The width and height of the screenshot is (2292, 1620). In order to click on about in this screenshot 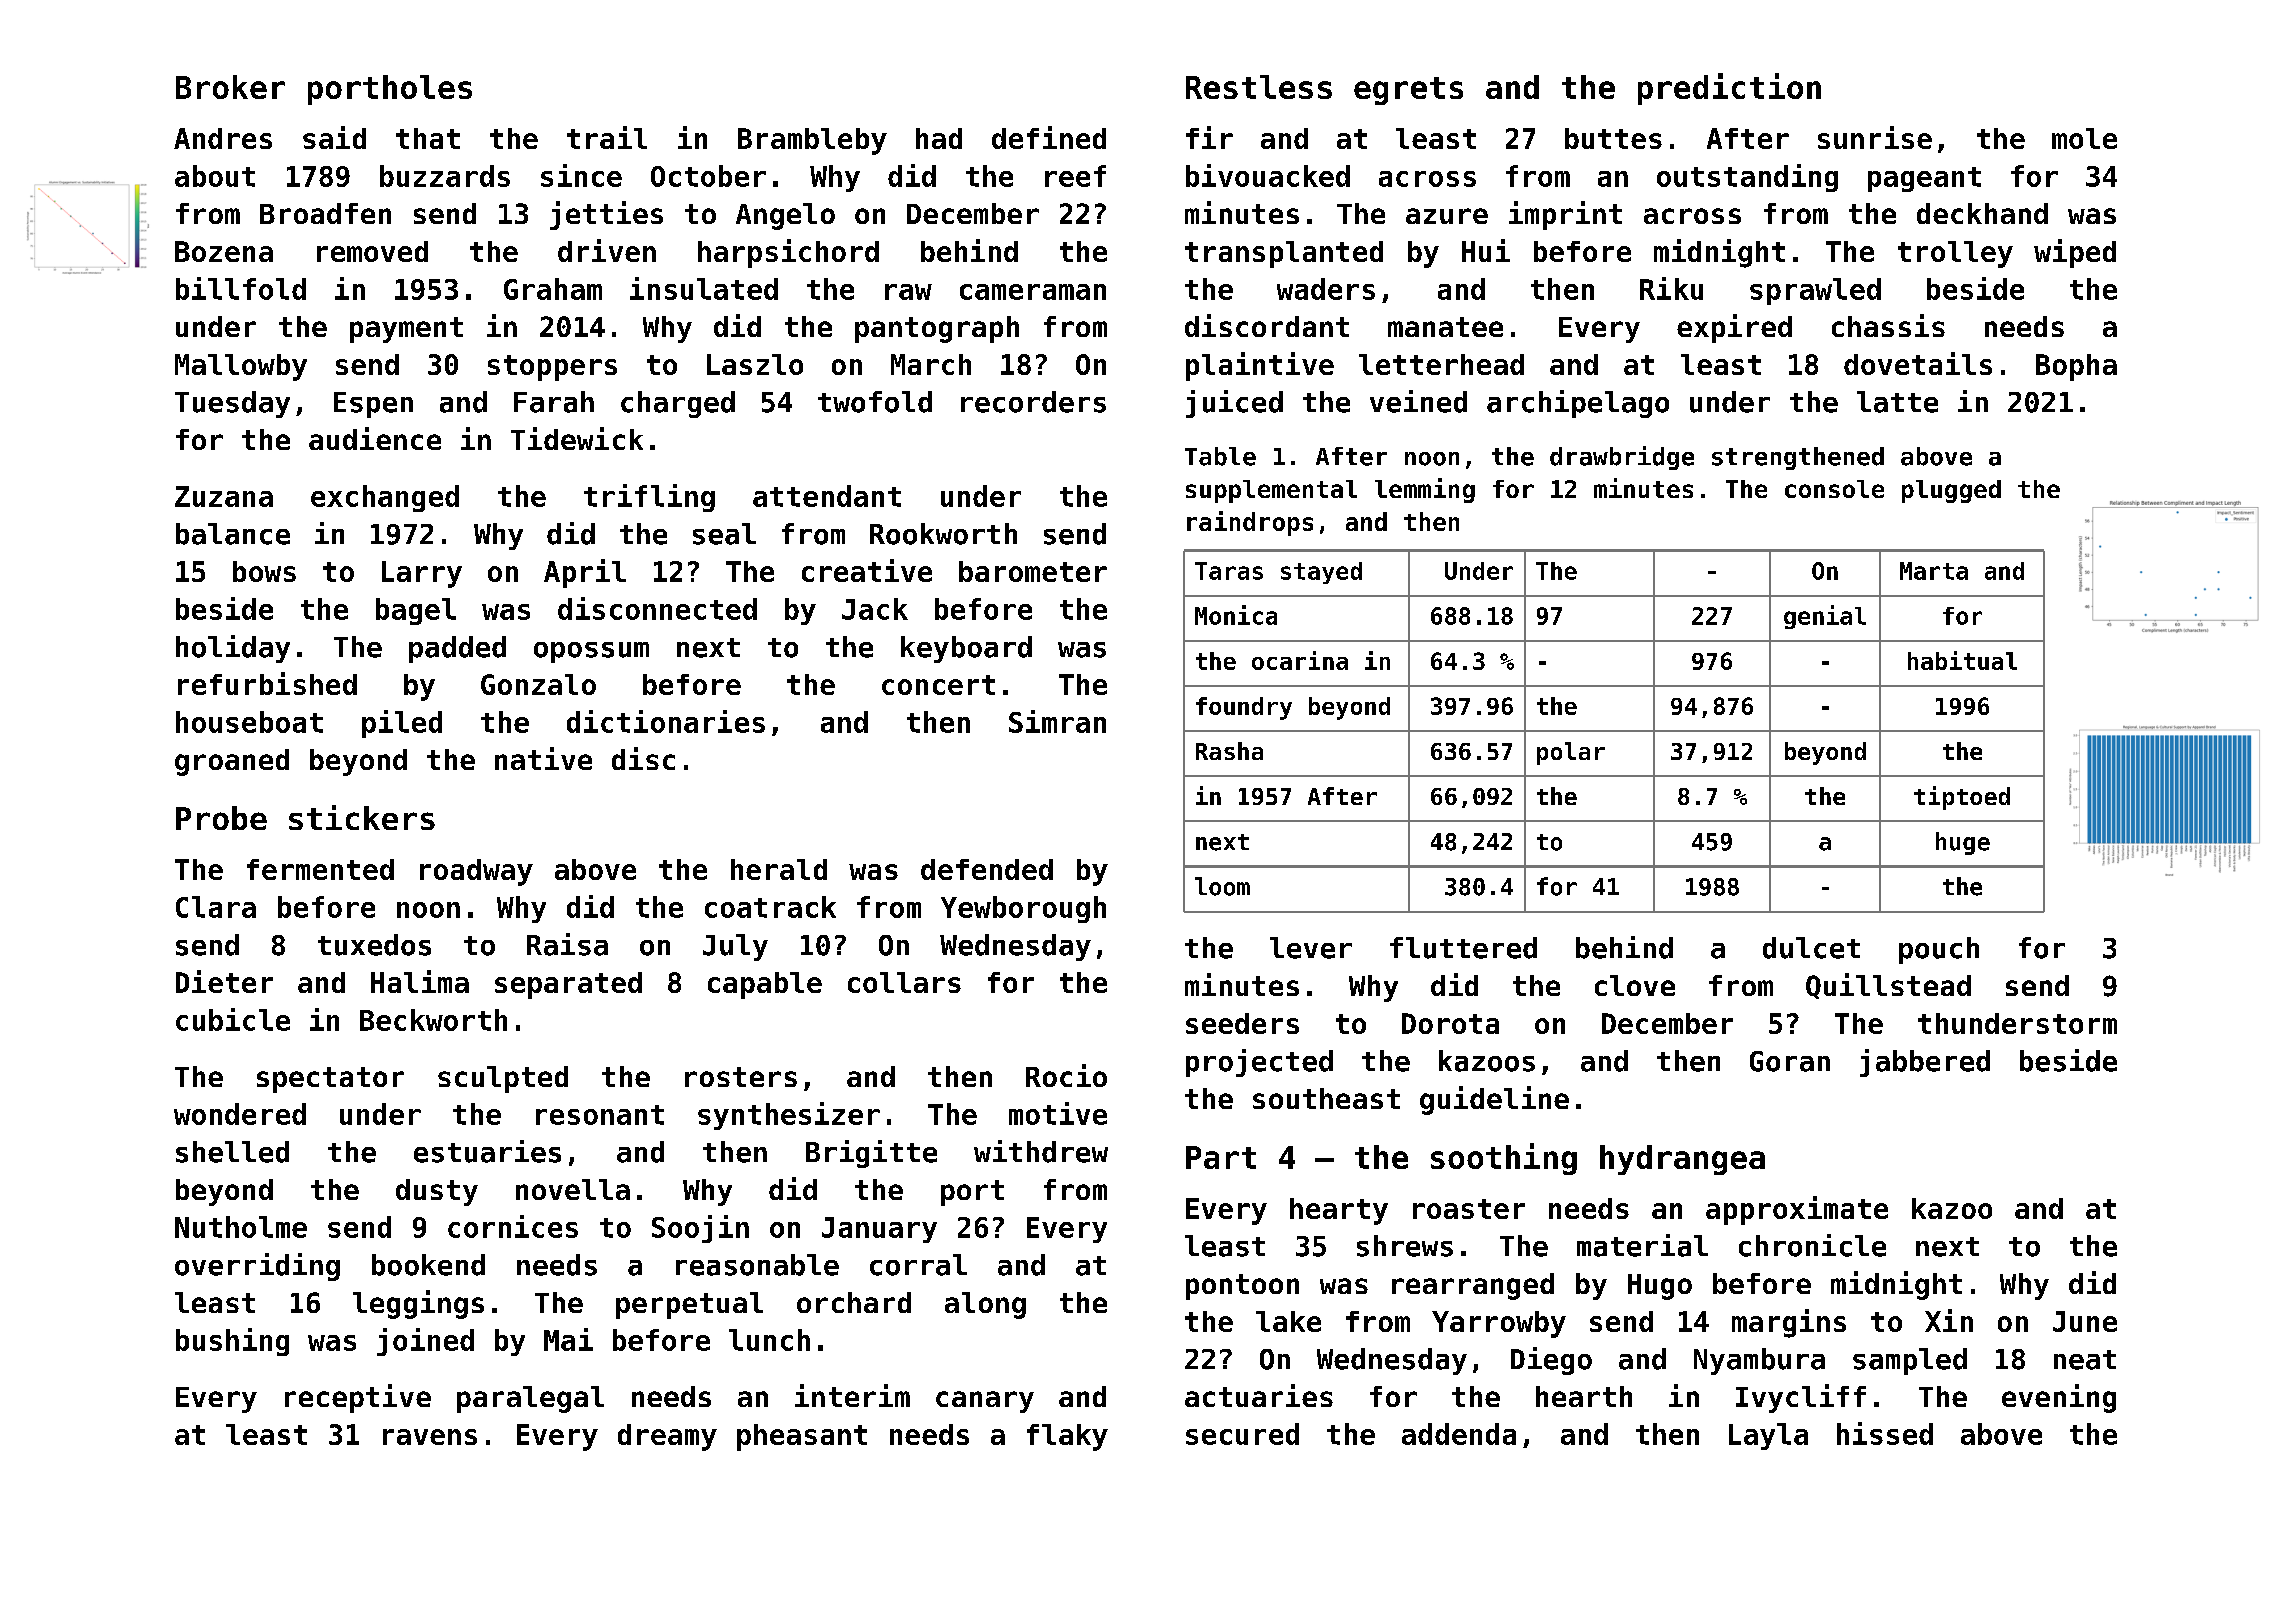, I will do `click(215, 176)`.
